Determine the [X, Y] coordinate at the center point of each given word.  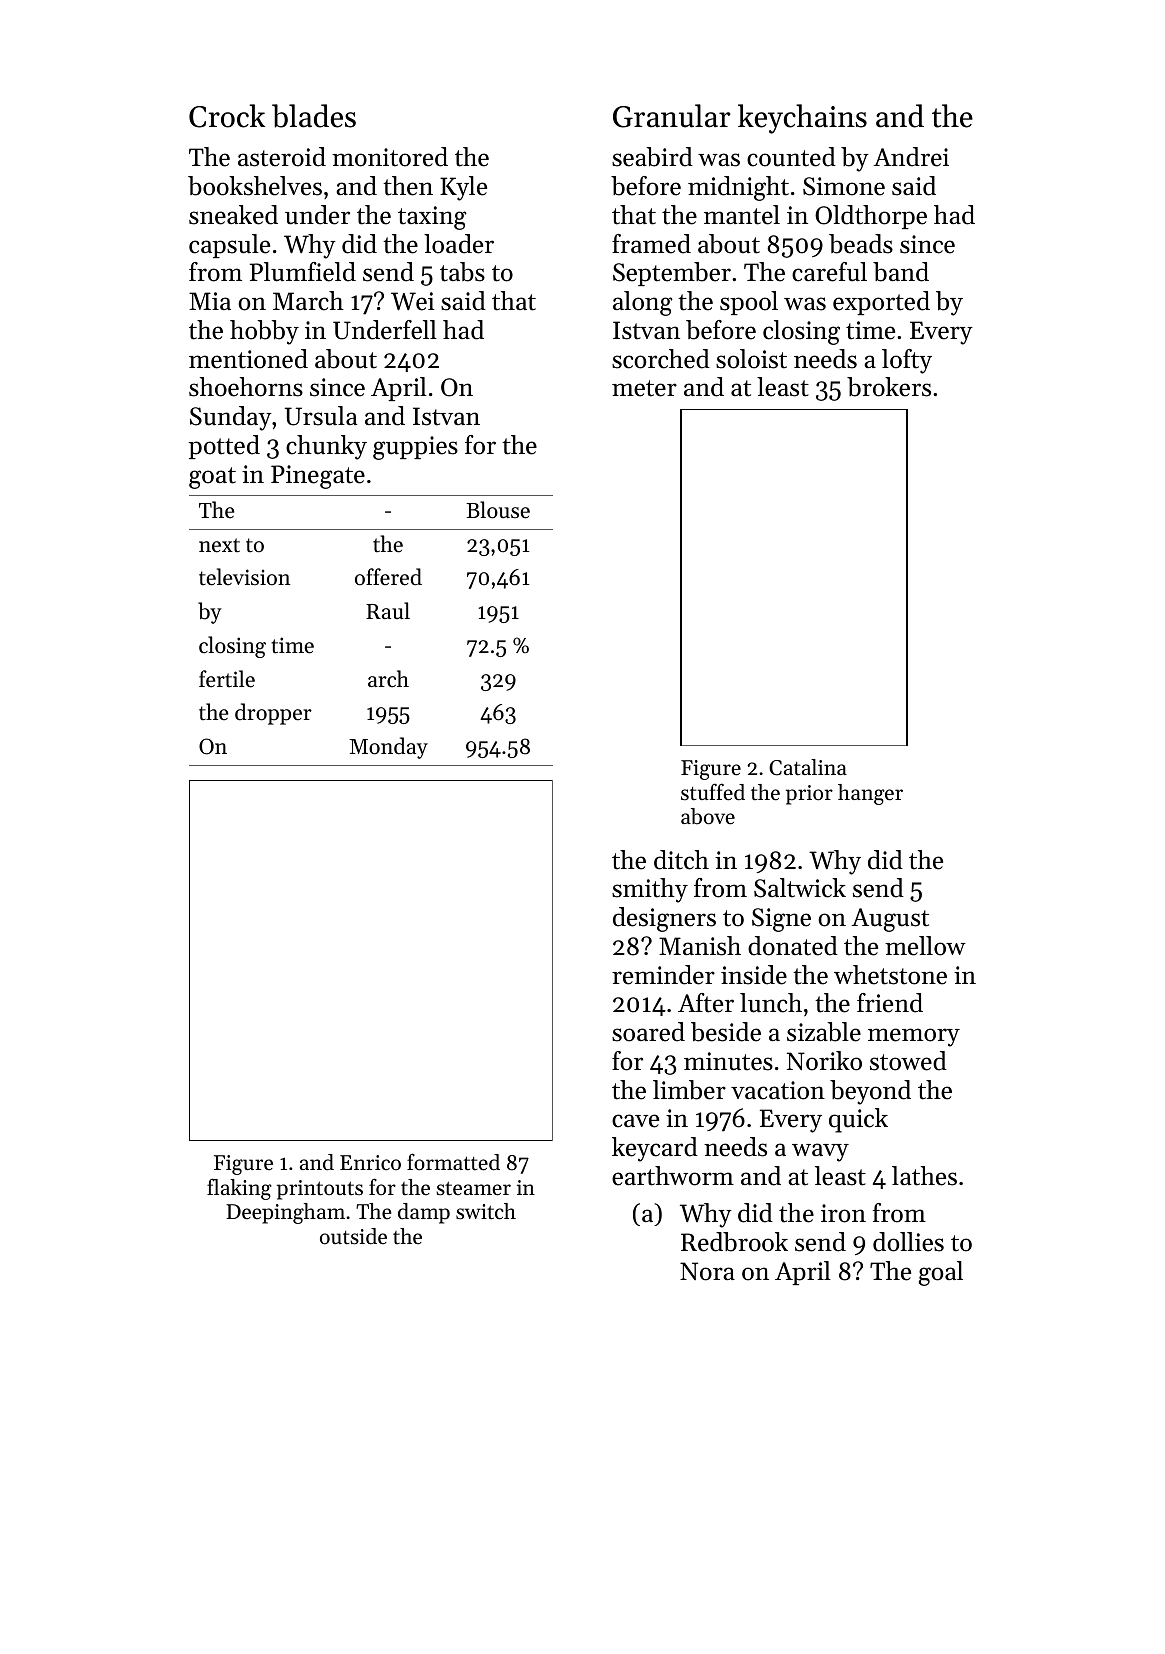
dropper [273, 714]
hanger [870, 794]
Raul [388, 610]
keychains [802, 119]
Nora [707, 1271]
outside [353, 1236]
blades [314, 116]
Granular [672, 116]
